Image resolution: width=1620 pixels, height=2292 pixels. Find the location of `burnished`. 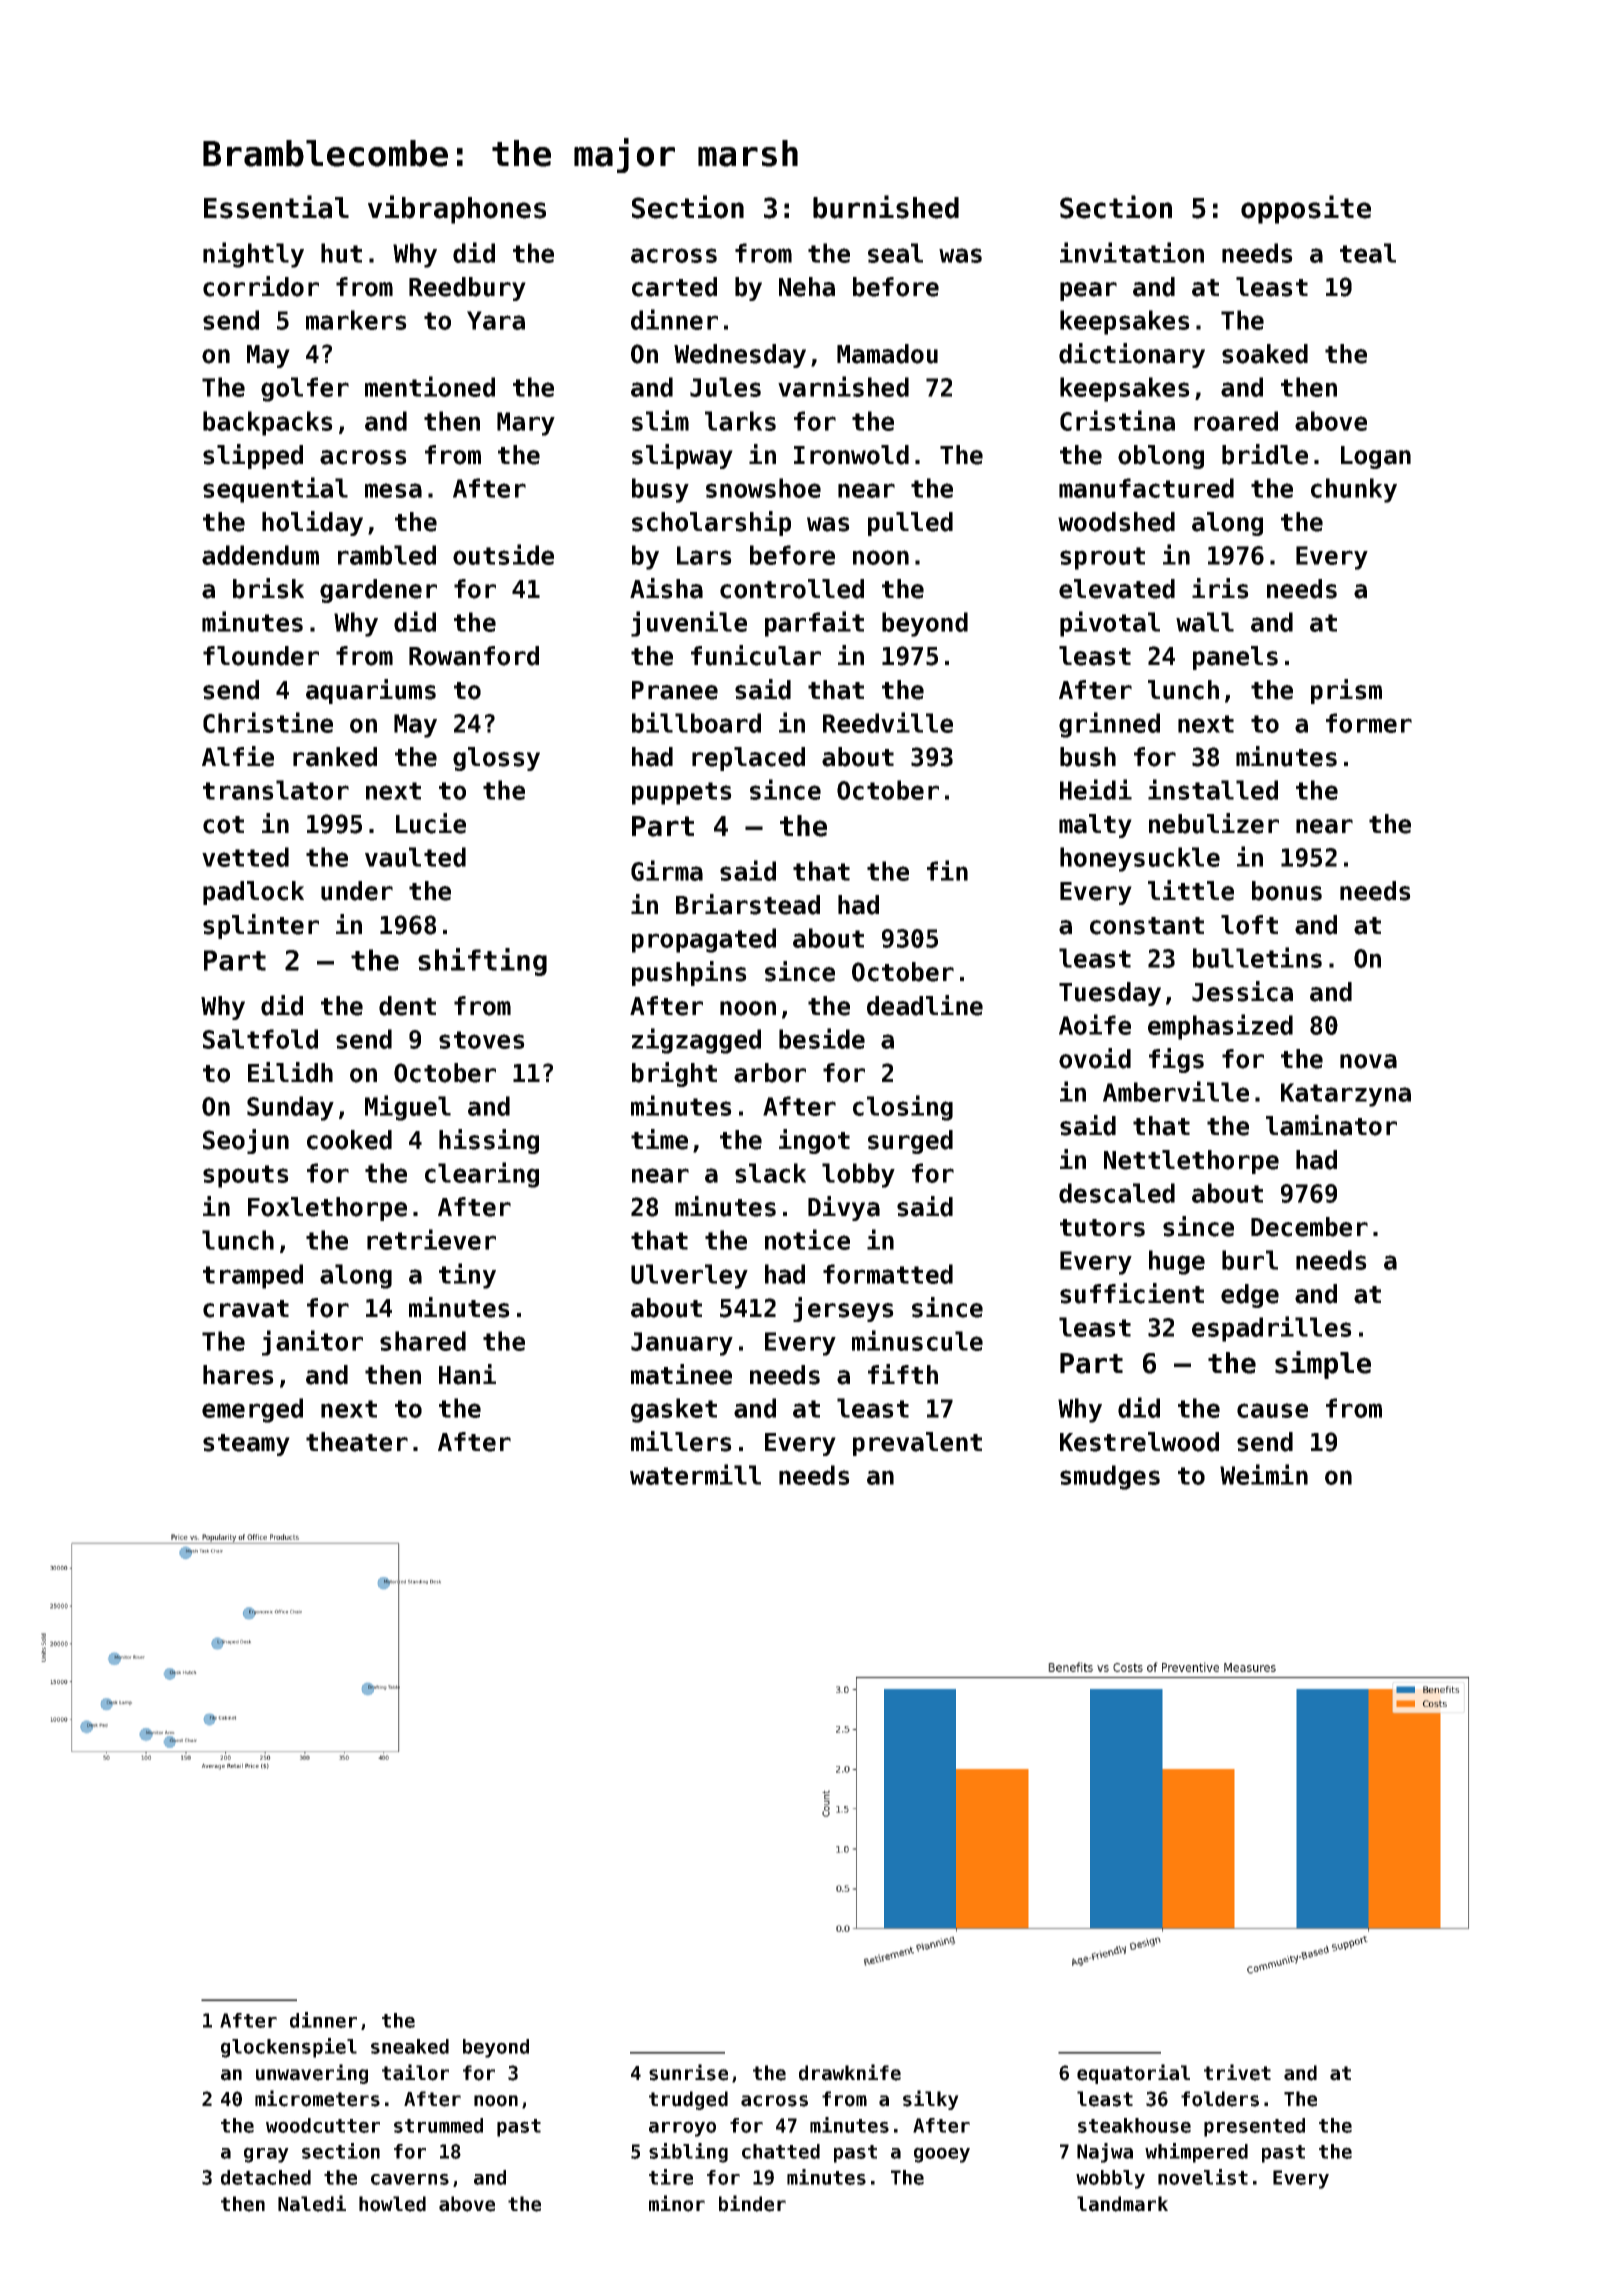

burnished is located at coordinates (886, 207).
